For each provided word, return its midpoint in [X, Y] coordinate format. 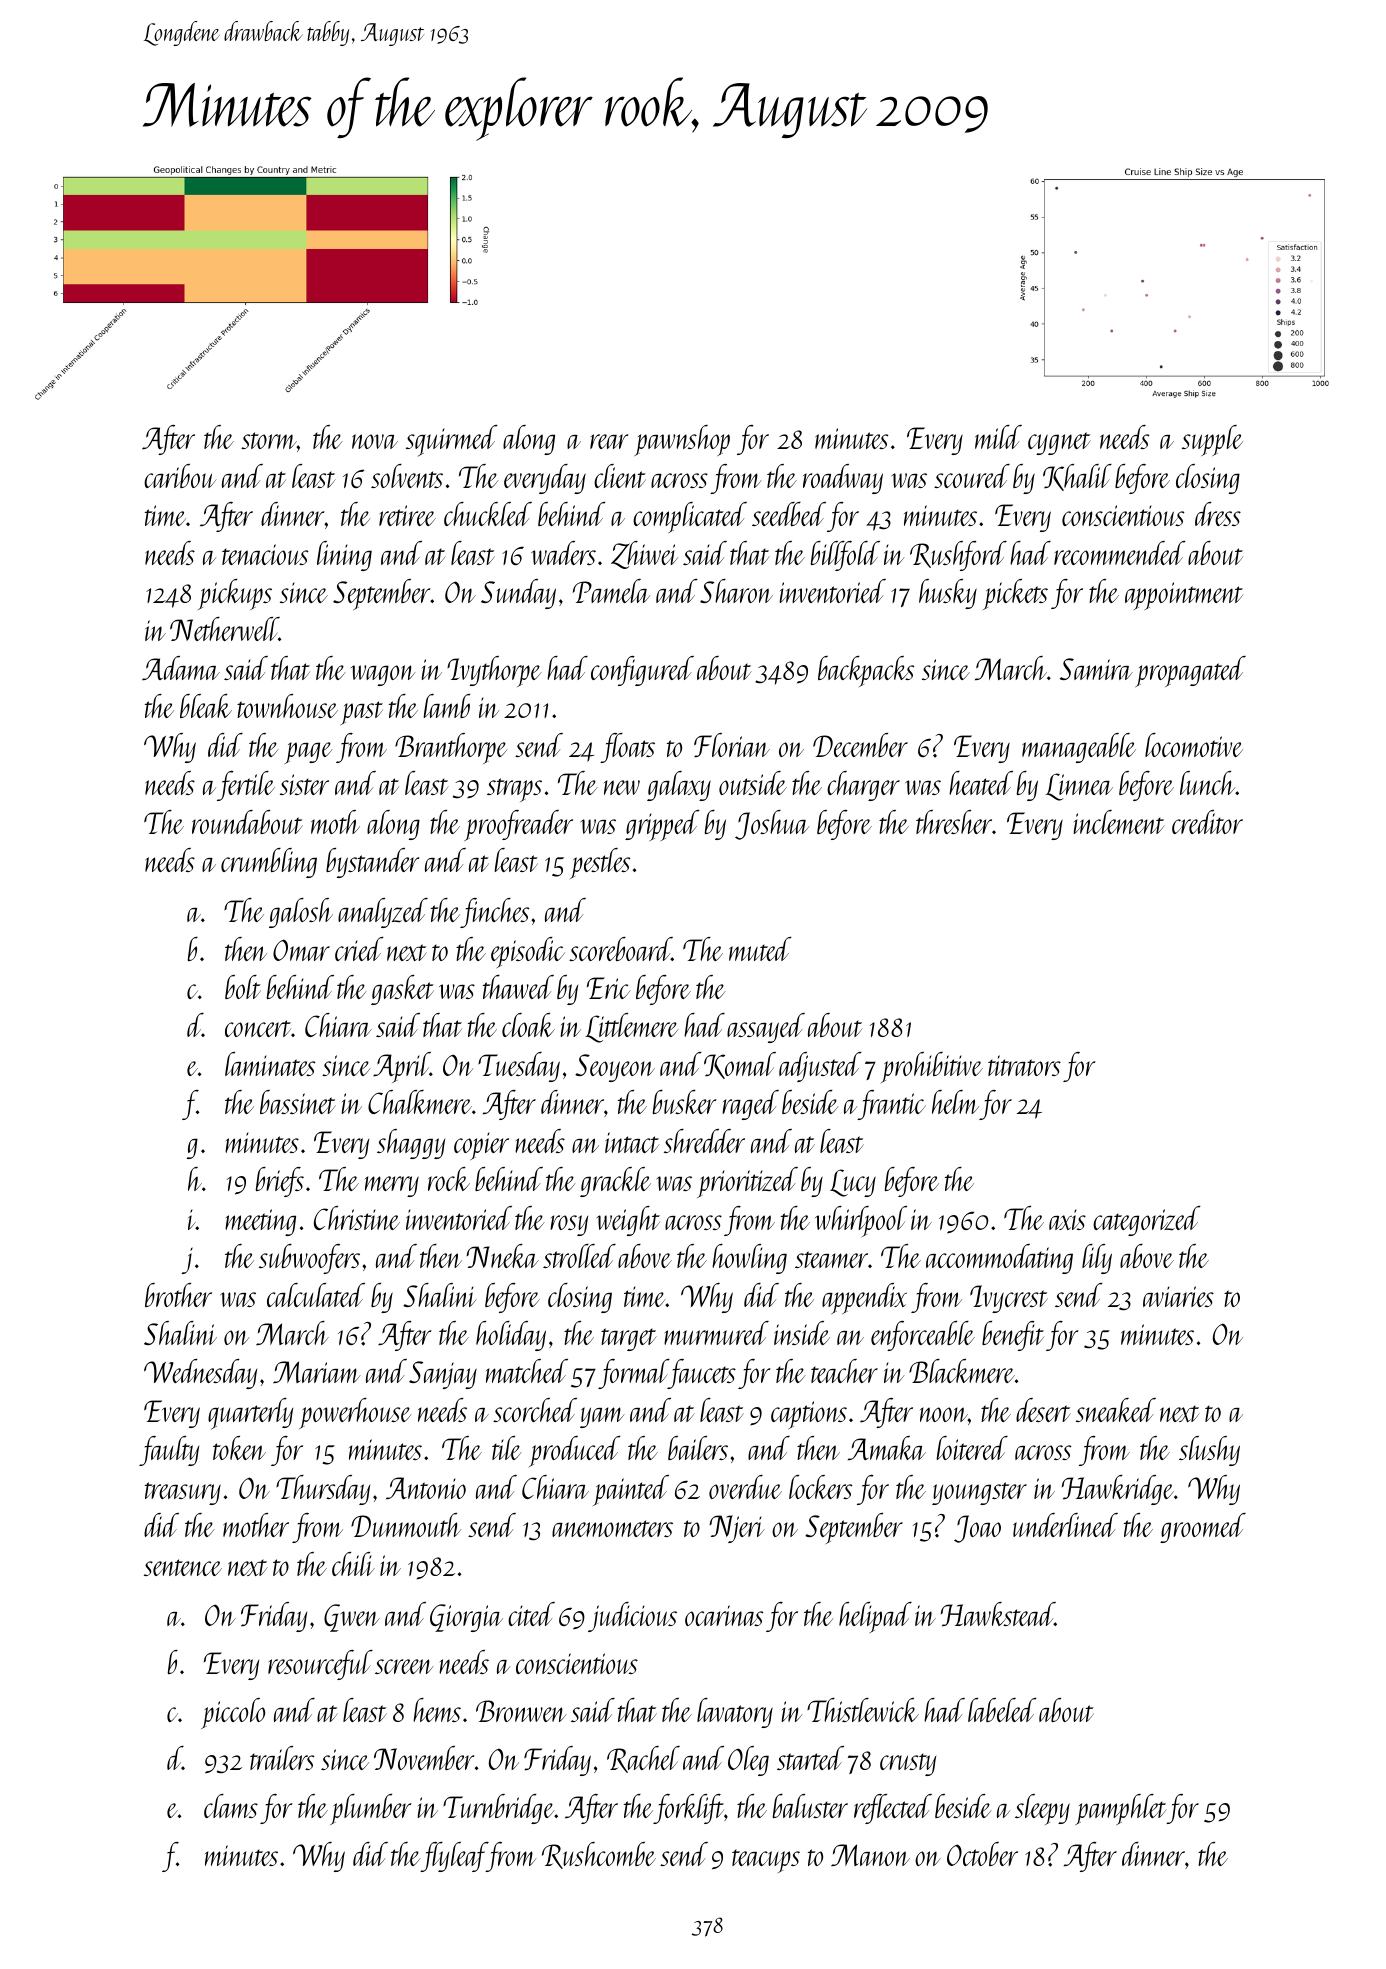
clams [231, 1806]
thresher [954, 822]
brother [178, 1295]
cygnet [1059, 443]
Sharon [736, 591]
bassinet [298, 1102]
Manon [870, 1855]
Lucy [853, 1183]
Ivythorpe [494, 671]
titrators [1024, 1065]
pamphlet [1121, 1809]
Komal [740, 1065]
